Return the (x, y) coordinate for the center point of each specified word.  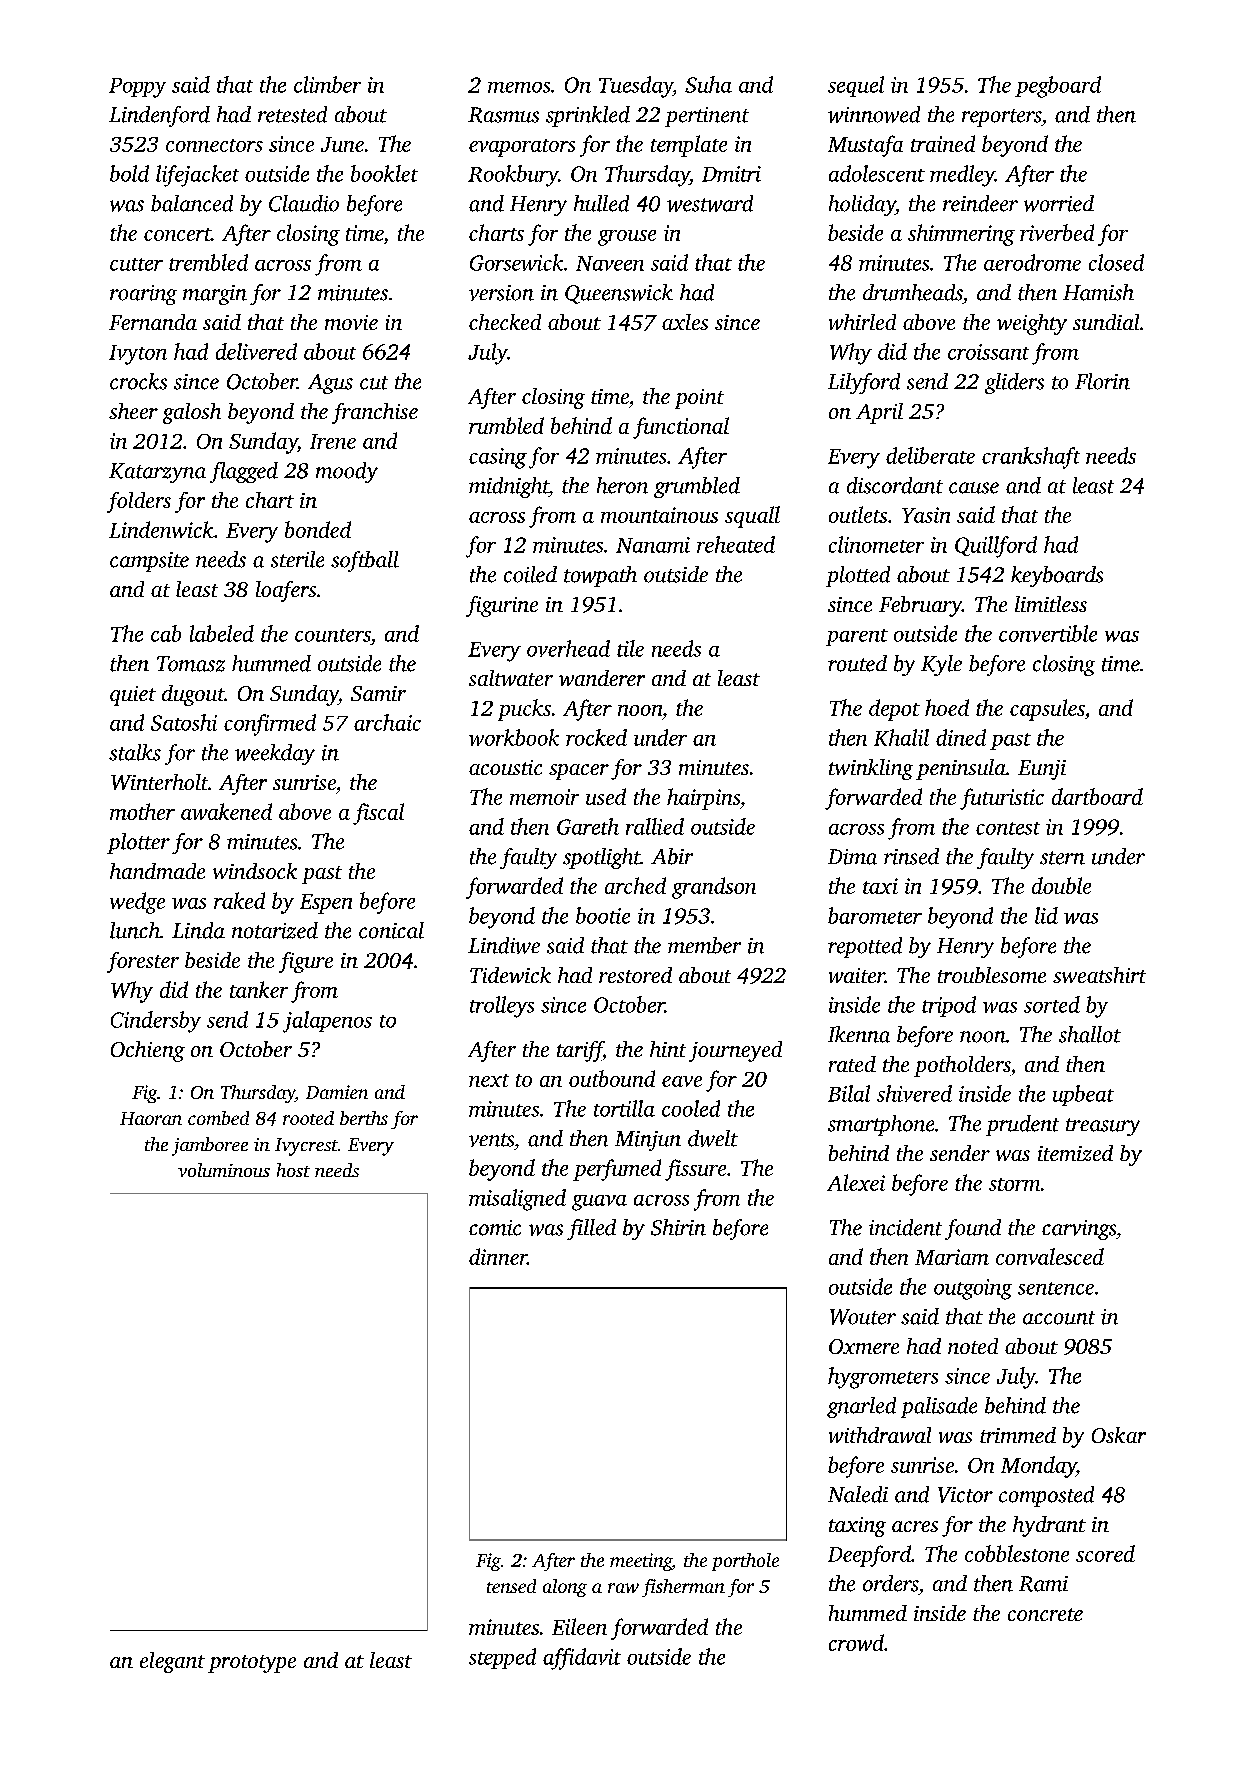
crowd (856, 1642)
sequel (856, 86)
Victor (965, 1495)
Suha (708, 84)
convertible (1048, 633)
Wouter (863, 1317)
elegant (172, 1662)
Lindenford (159, 116)
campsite (149, 562)
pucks (524, 710)
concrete (1045, 1614)
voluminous (224, 1170)
